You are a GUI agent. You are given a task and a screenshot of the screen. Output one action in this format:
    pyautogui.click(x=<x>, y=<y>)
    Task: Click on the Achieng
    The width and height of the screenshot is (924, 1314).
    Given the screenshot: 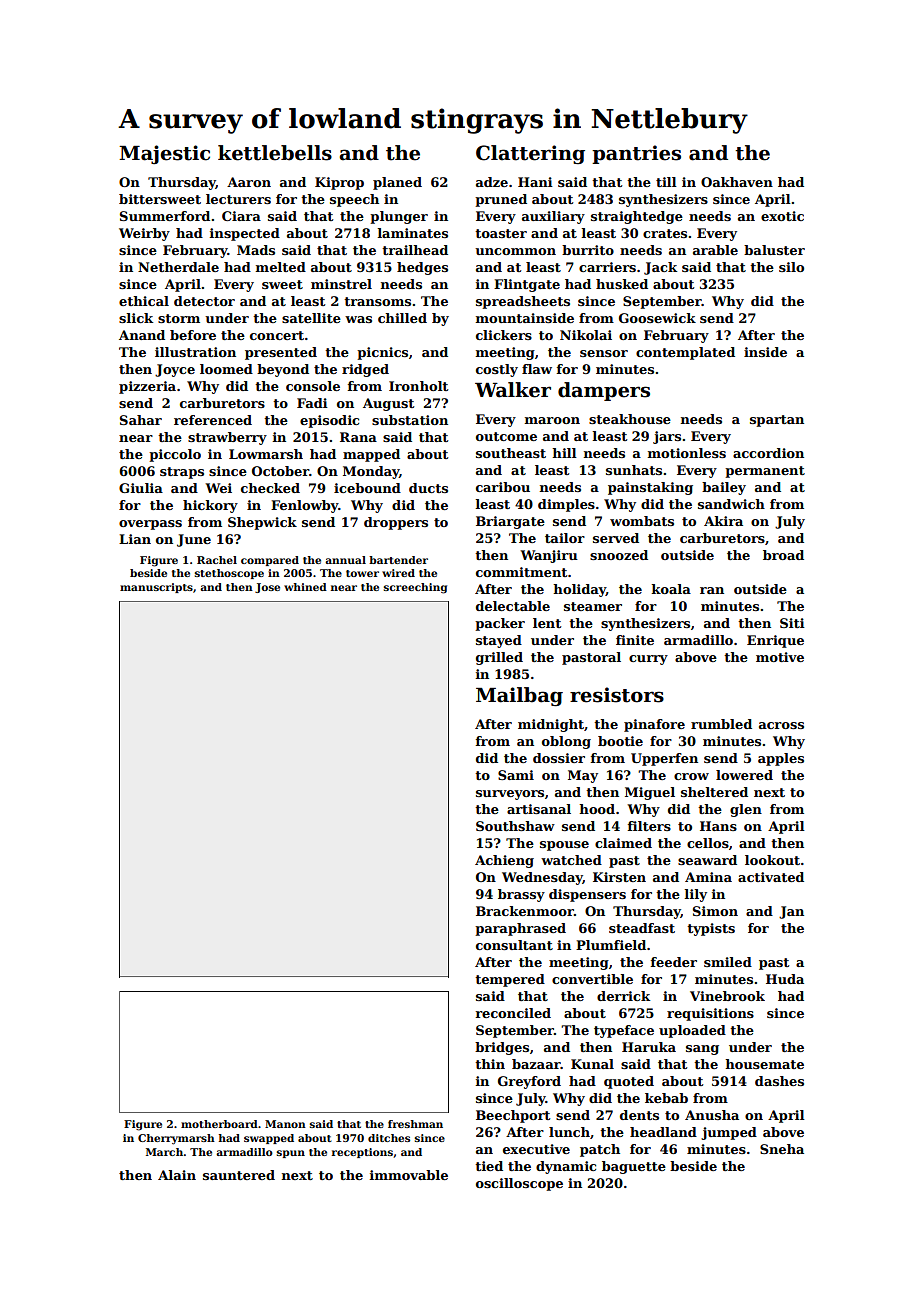 What is the action you would take?
    pyautogui.click(x=504, y=861)
